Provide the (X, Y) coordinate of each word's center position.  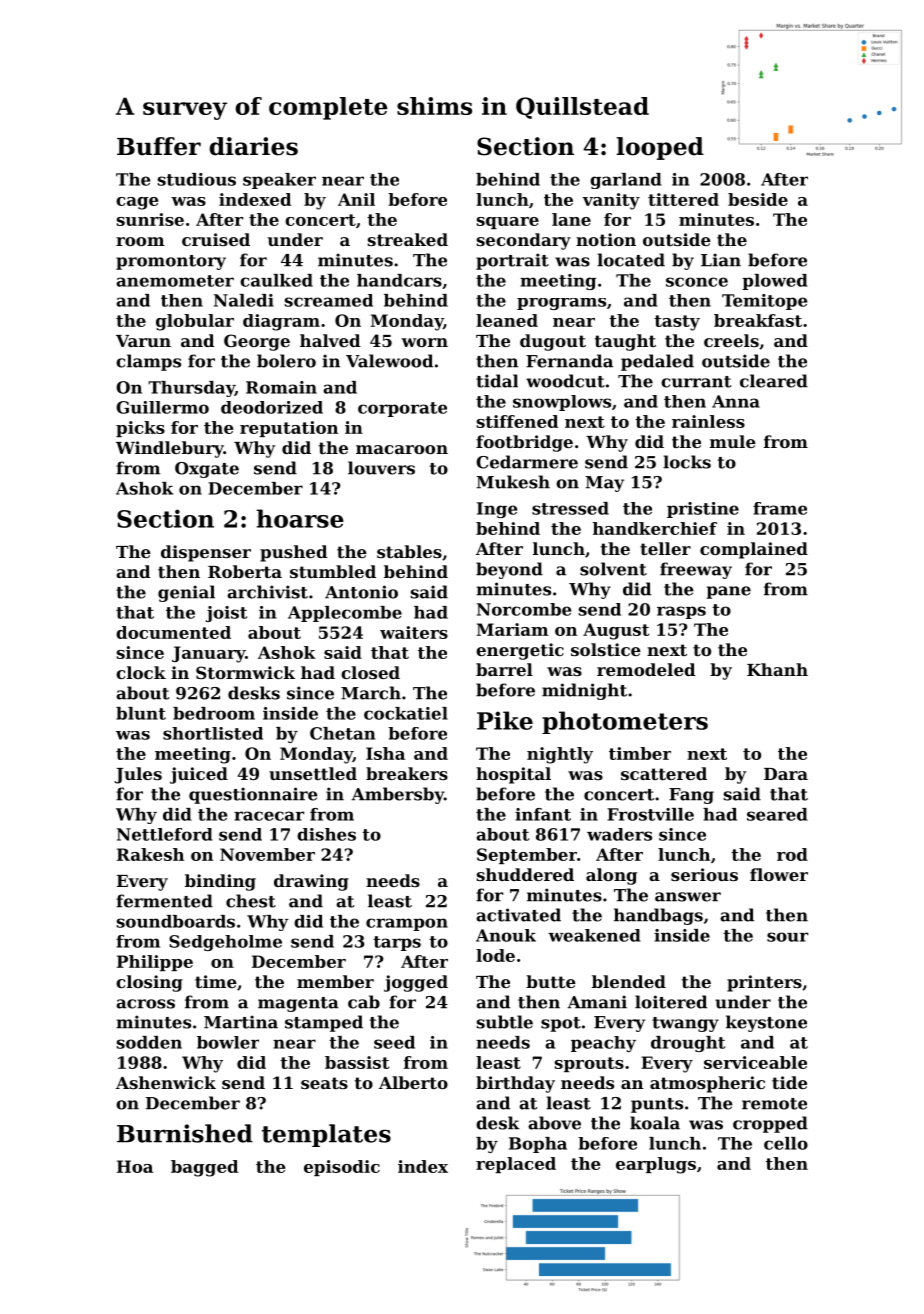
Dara (786, 774)
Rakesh (150, 854)
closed (370, 672)
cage (137, 203)
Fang (691, 796)
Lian (721, 260)
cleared (774, 381)
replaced (516, 1165)
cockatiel (406, 713)
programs (561, 304)
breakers (407, 773)
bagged (204, 1168)
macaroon (402, 449)
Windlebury (170, 449)
